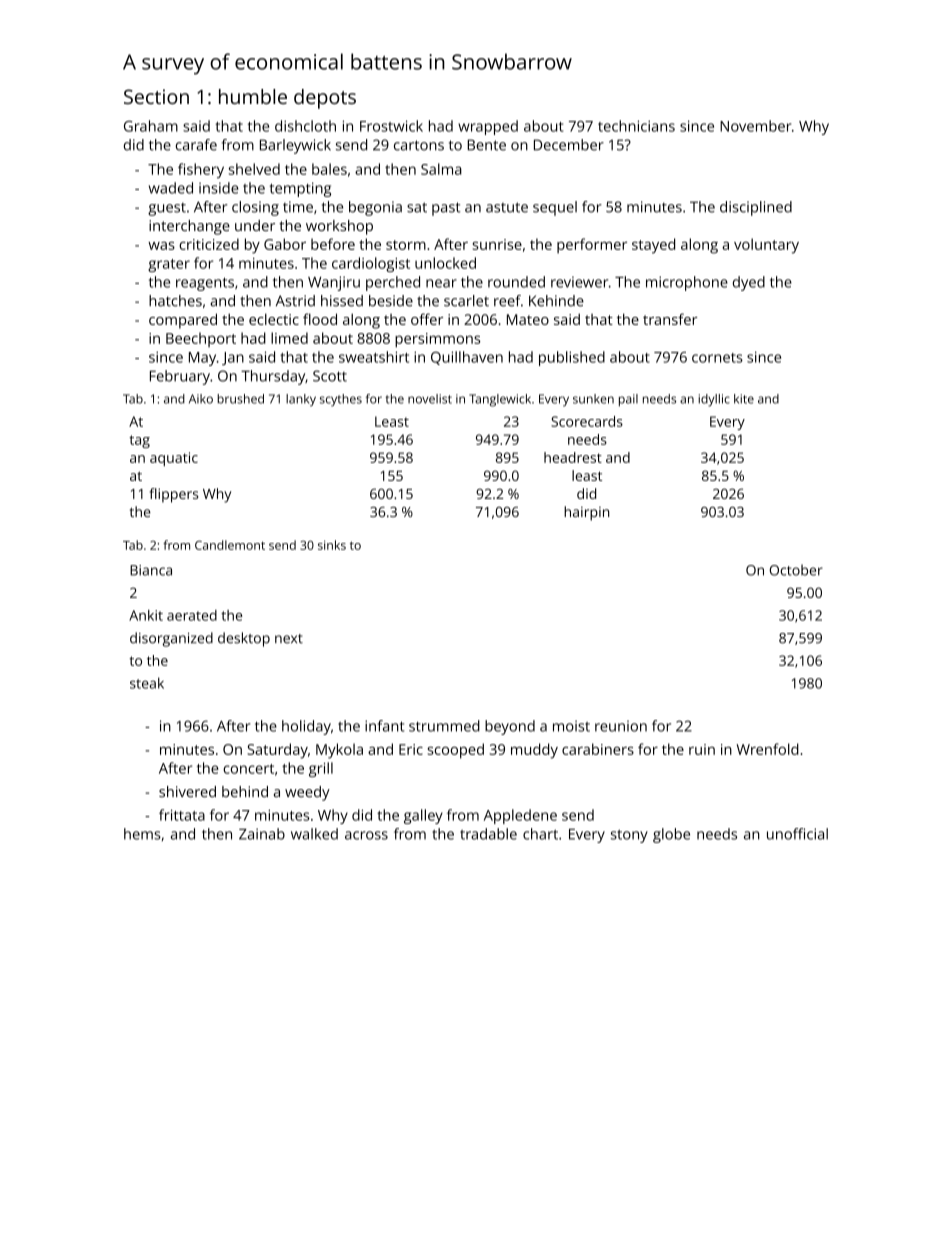  What do you see at coordinates (455, 751) in the image?
I see `scooped` at bounding box center [455, 751].
